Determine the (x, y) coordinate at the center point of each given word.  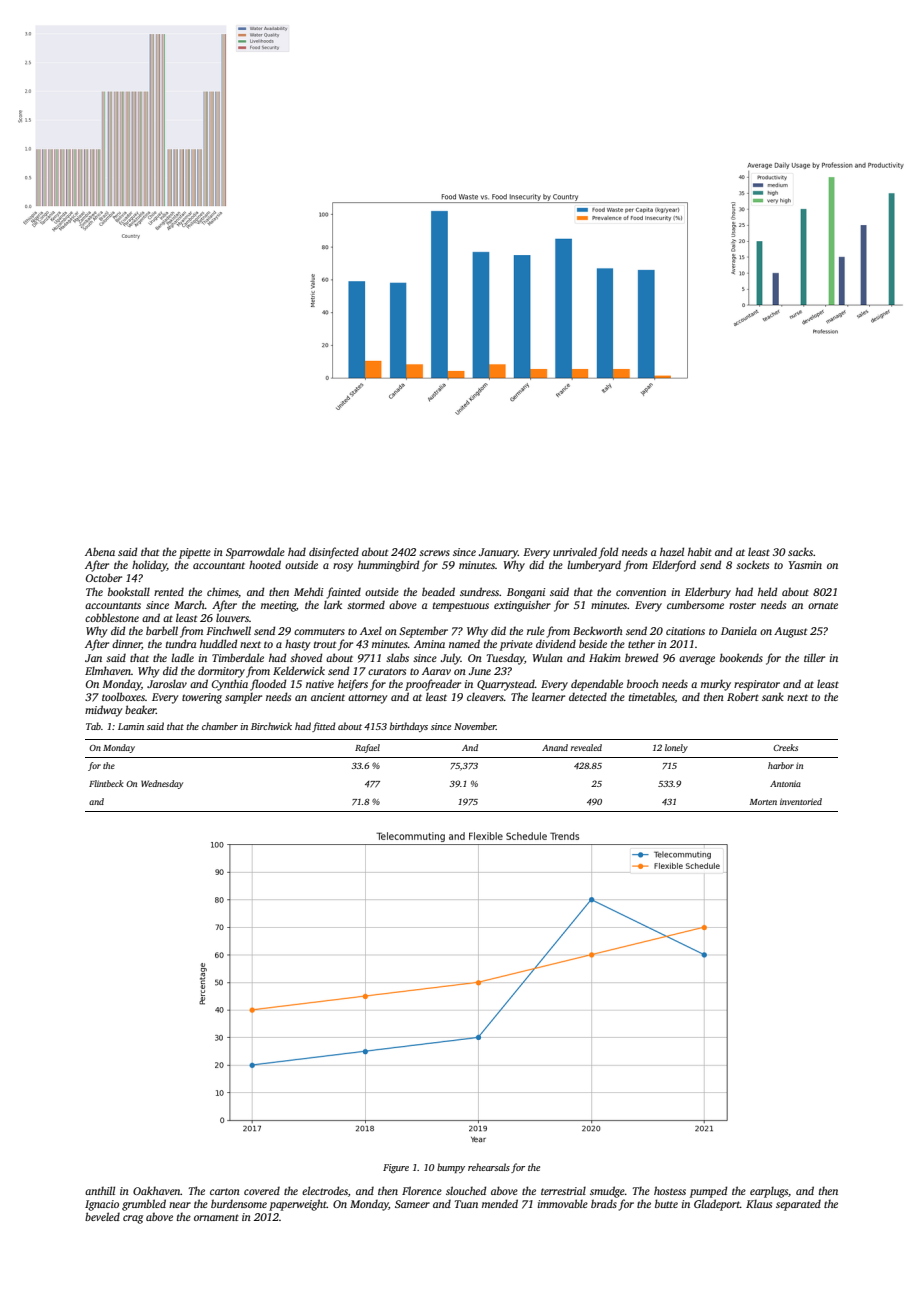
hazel (672, 551)
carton (225, 1191)
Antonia (785, 783)
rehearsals (489, 1167)
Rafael (367, 748)
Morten (763, 802)
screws (434, 553)
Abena (100, 551)
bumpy (451, 1168)
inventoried (801, 801)
